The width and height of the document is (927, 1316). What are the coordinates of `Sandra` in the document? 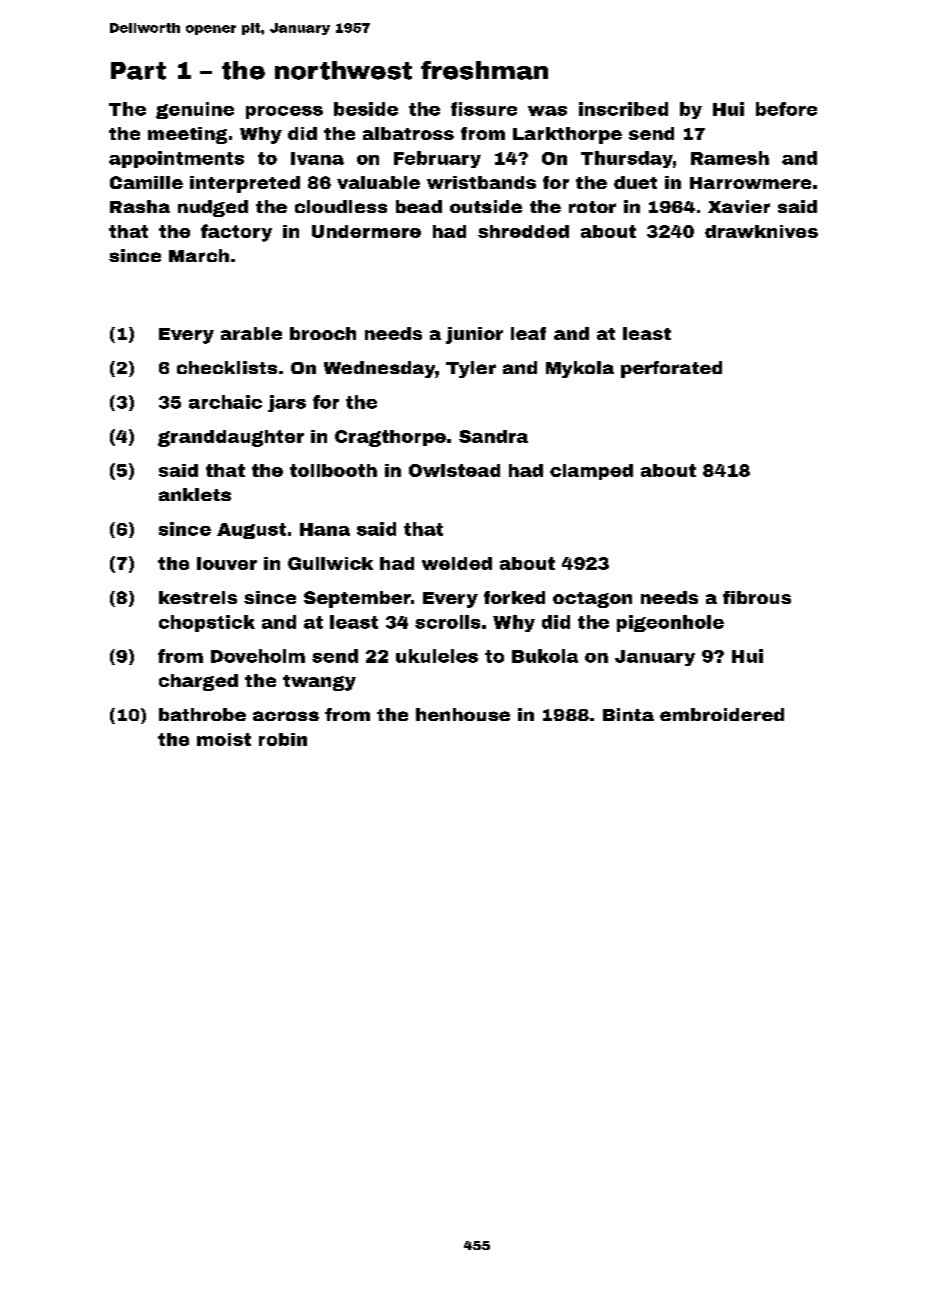 It's located at (493, 436).
